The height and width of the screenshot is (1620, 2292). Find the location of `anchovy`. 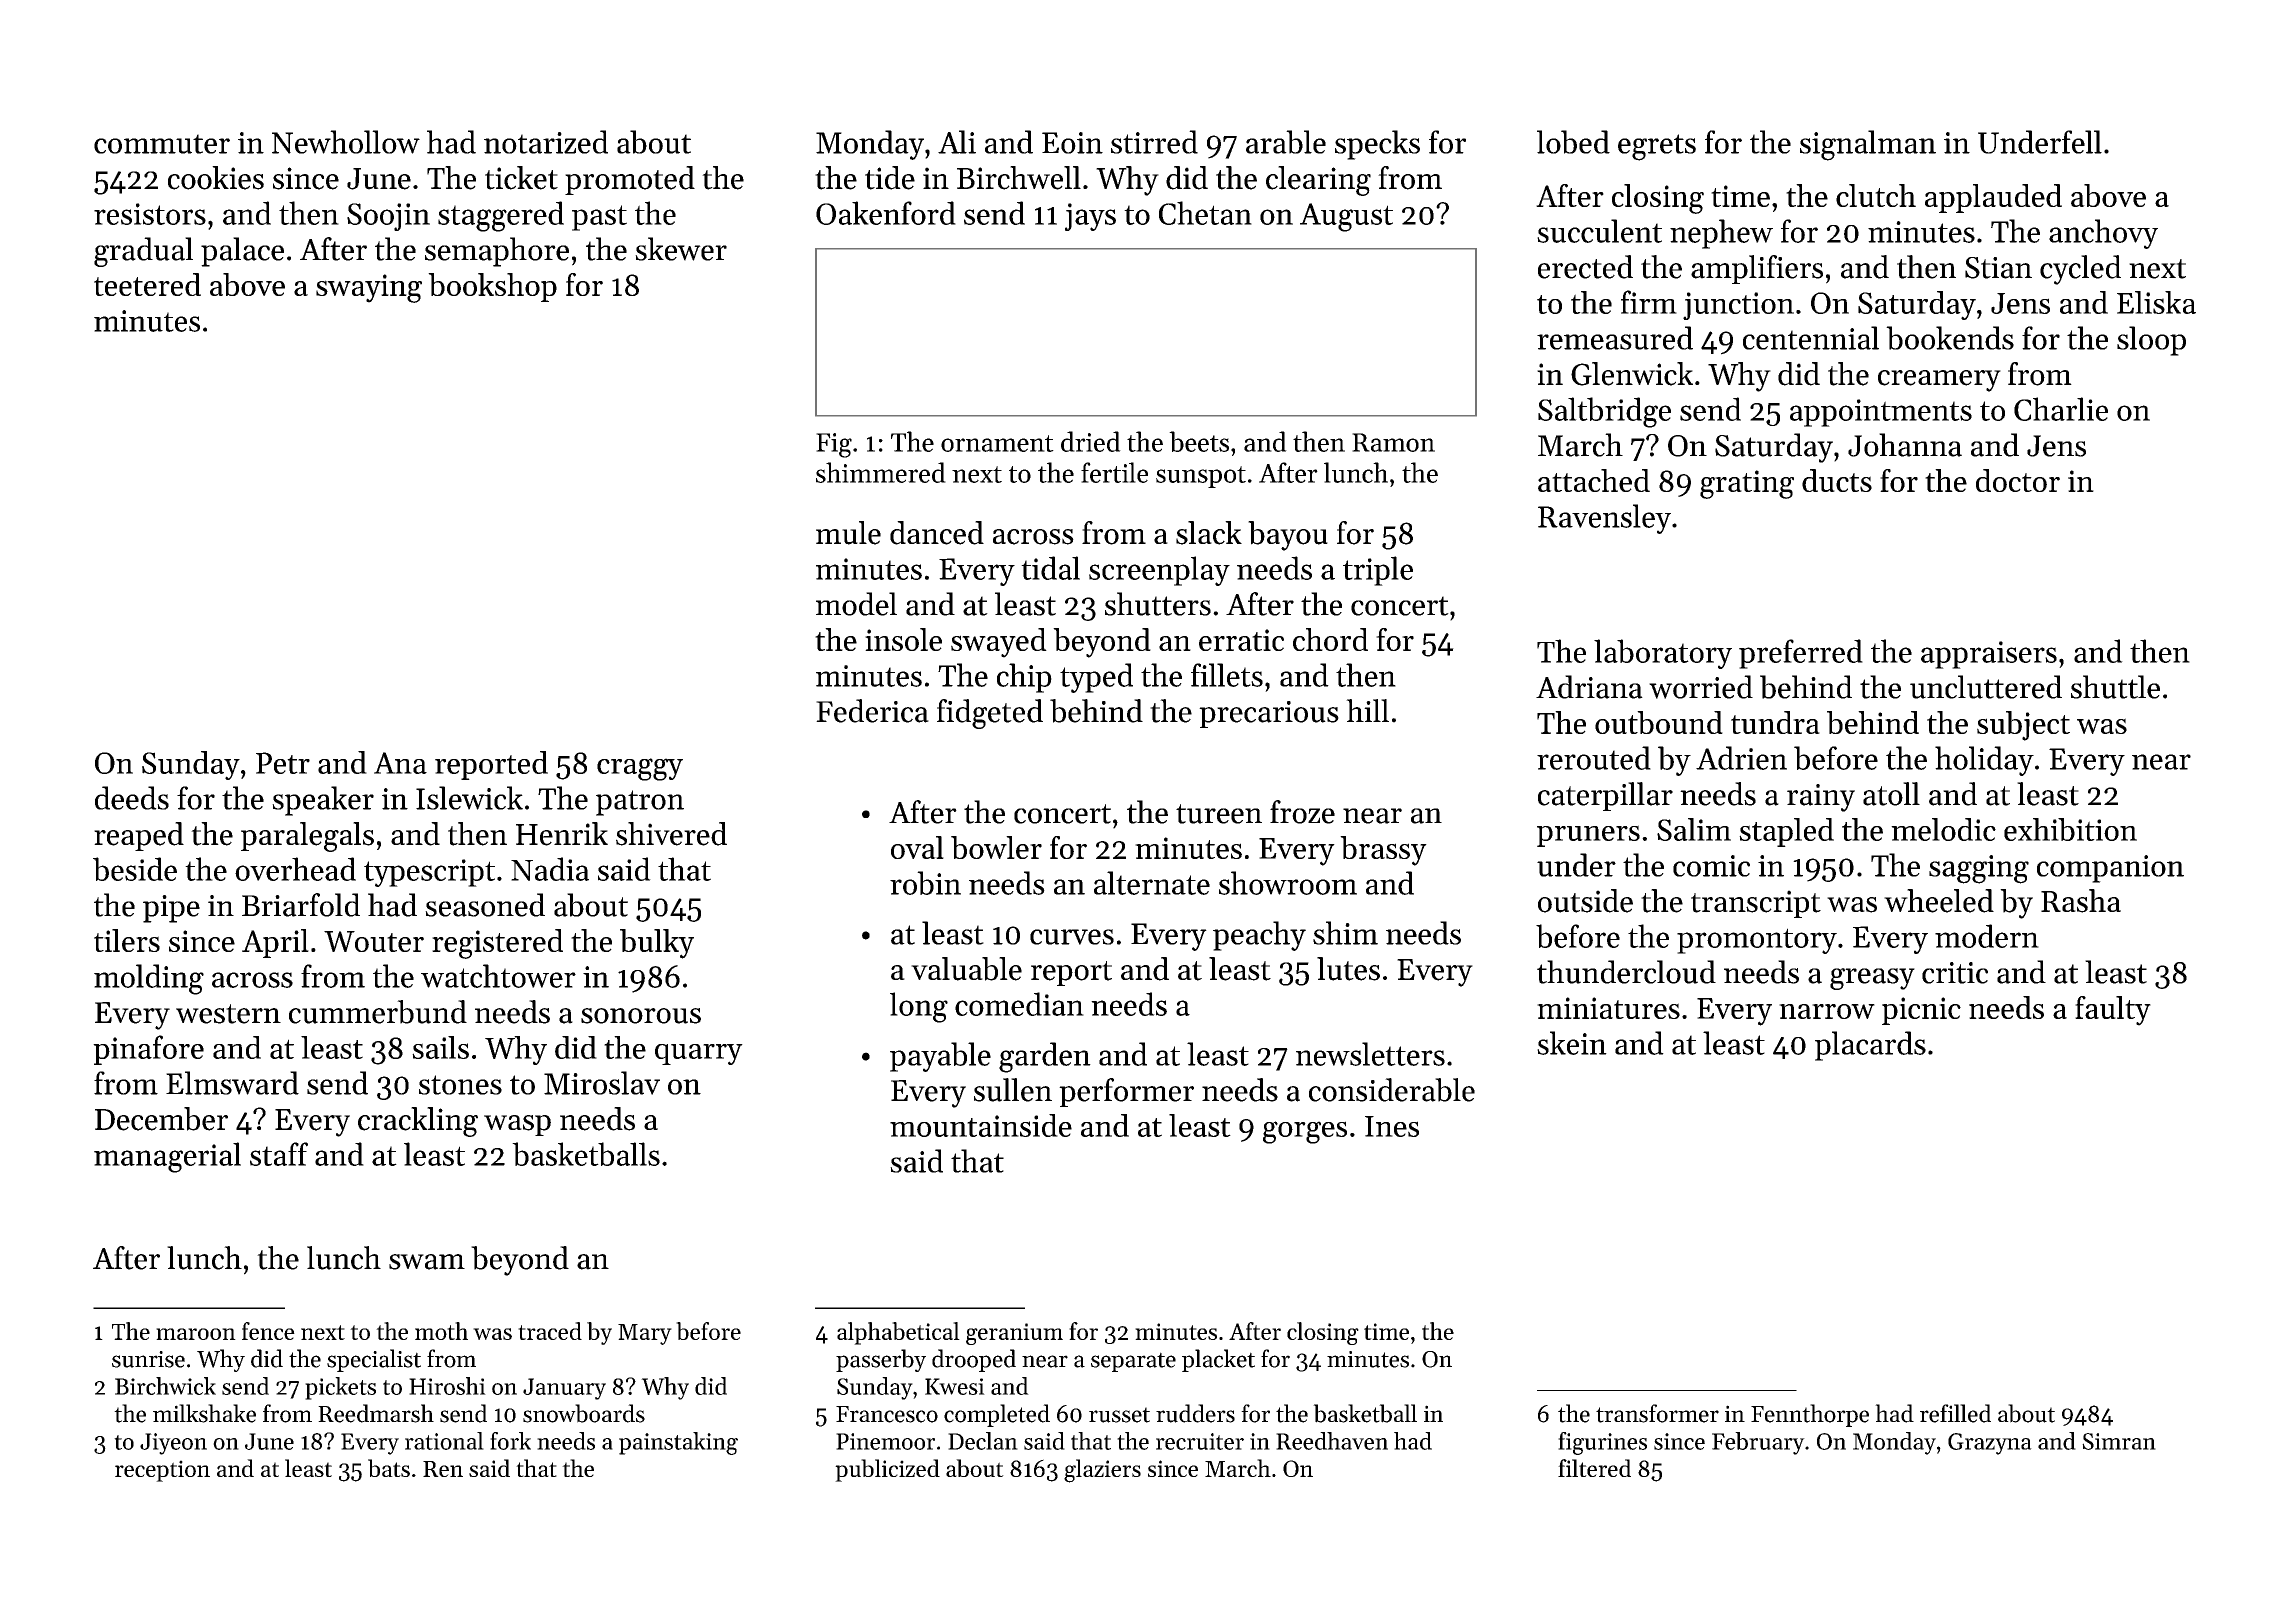

anchovy is located at coordinates (2103, 234).
